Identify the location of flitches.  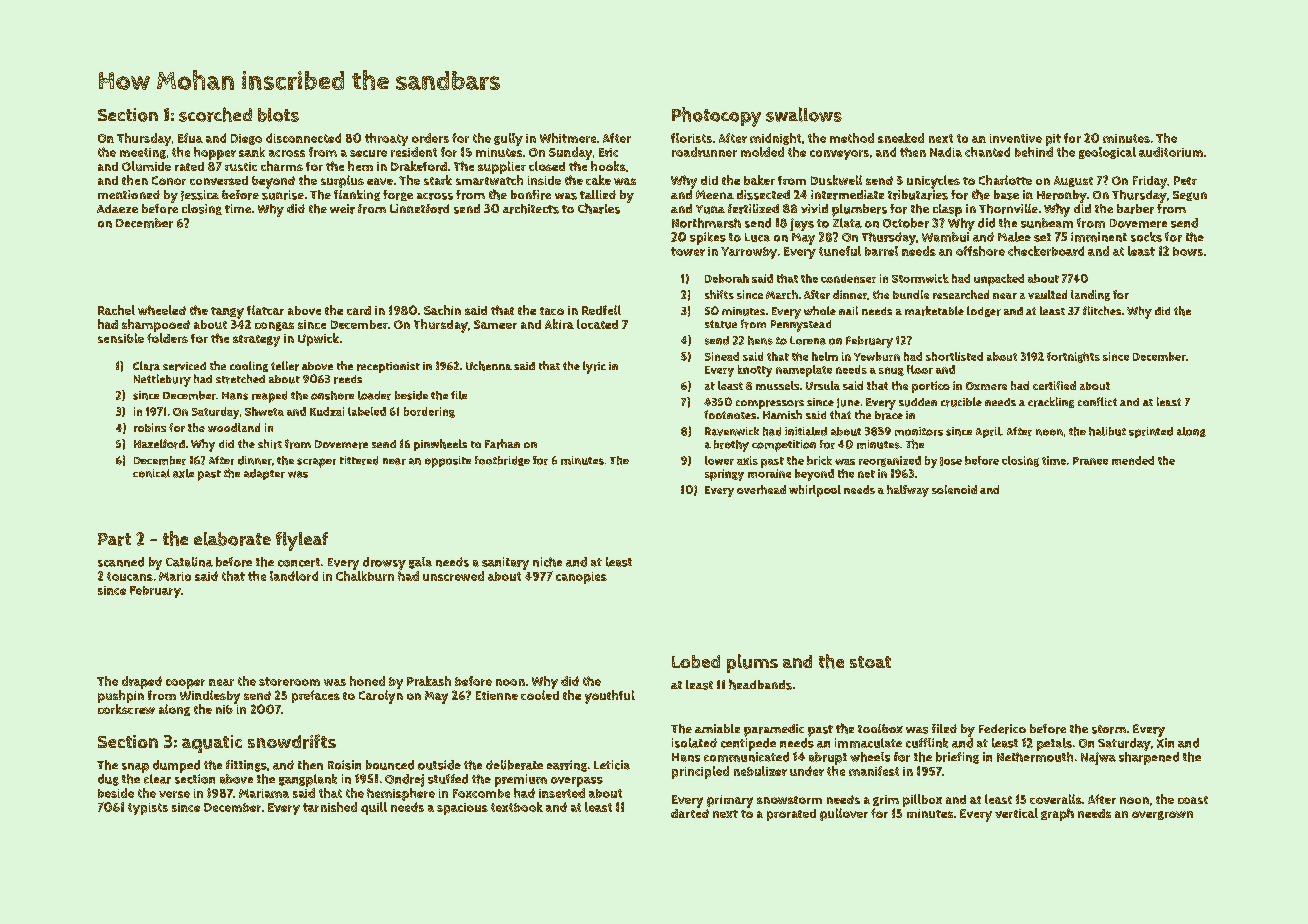
(1102, 310).
